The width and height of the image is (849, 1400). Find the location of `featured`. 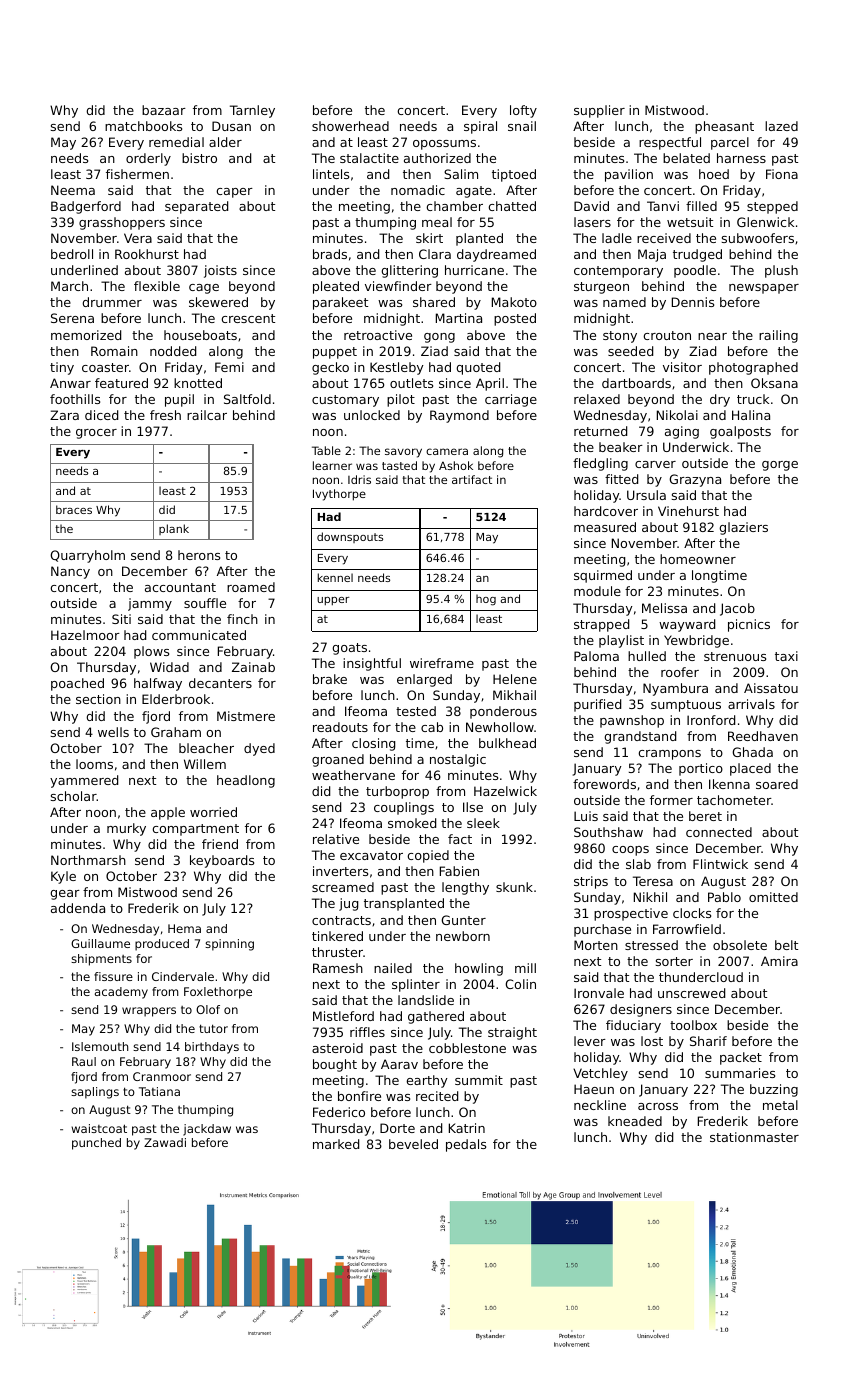

featured is located at coordinates (121, 383).
